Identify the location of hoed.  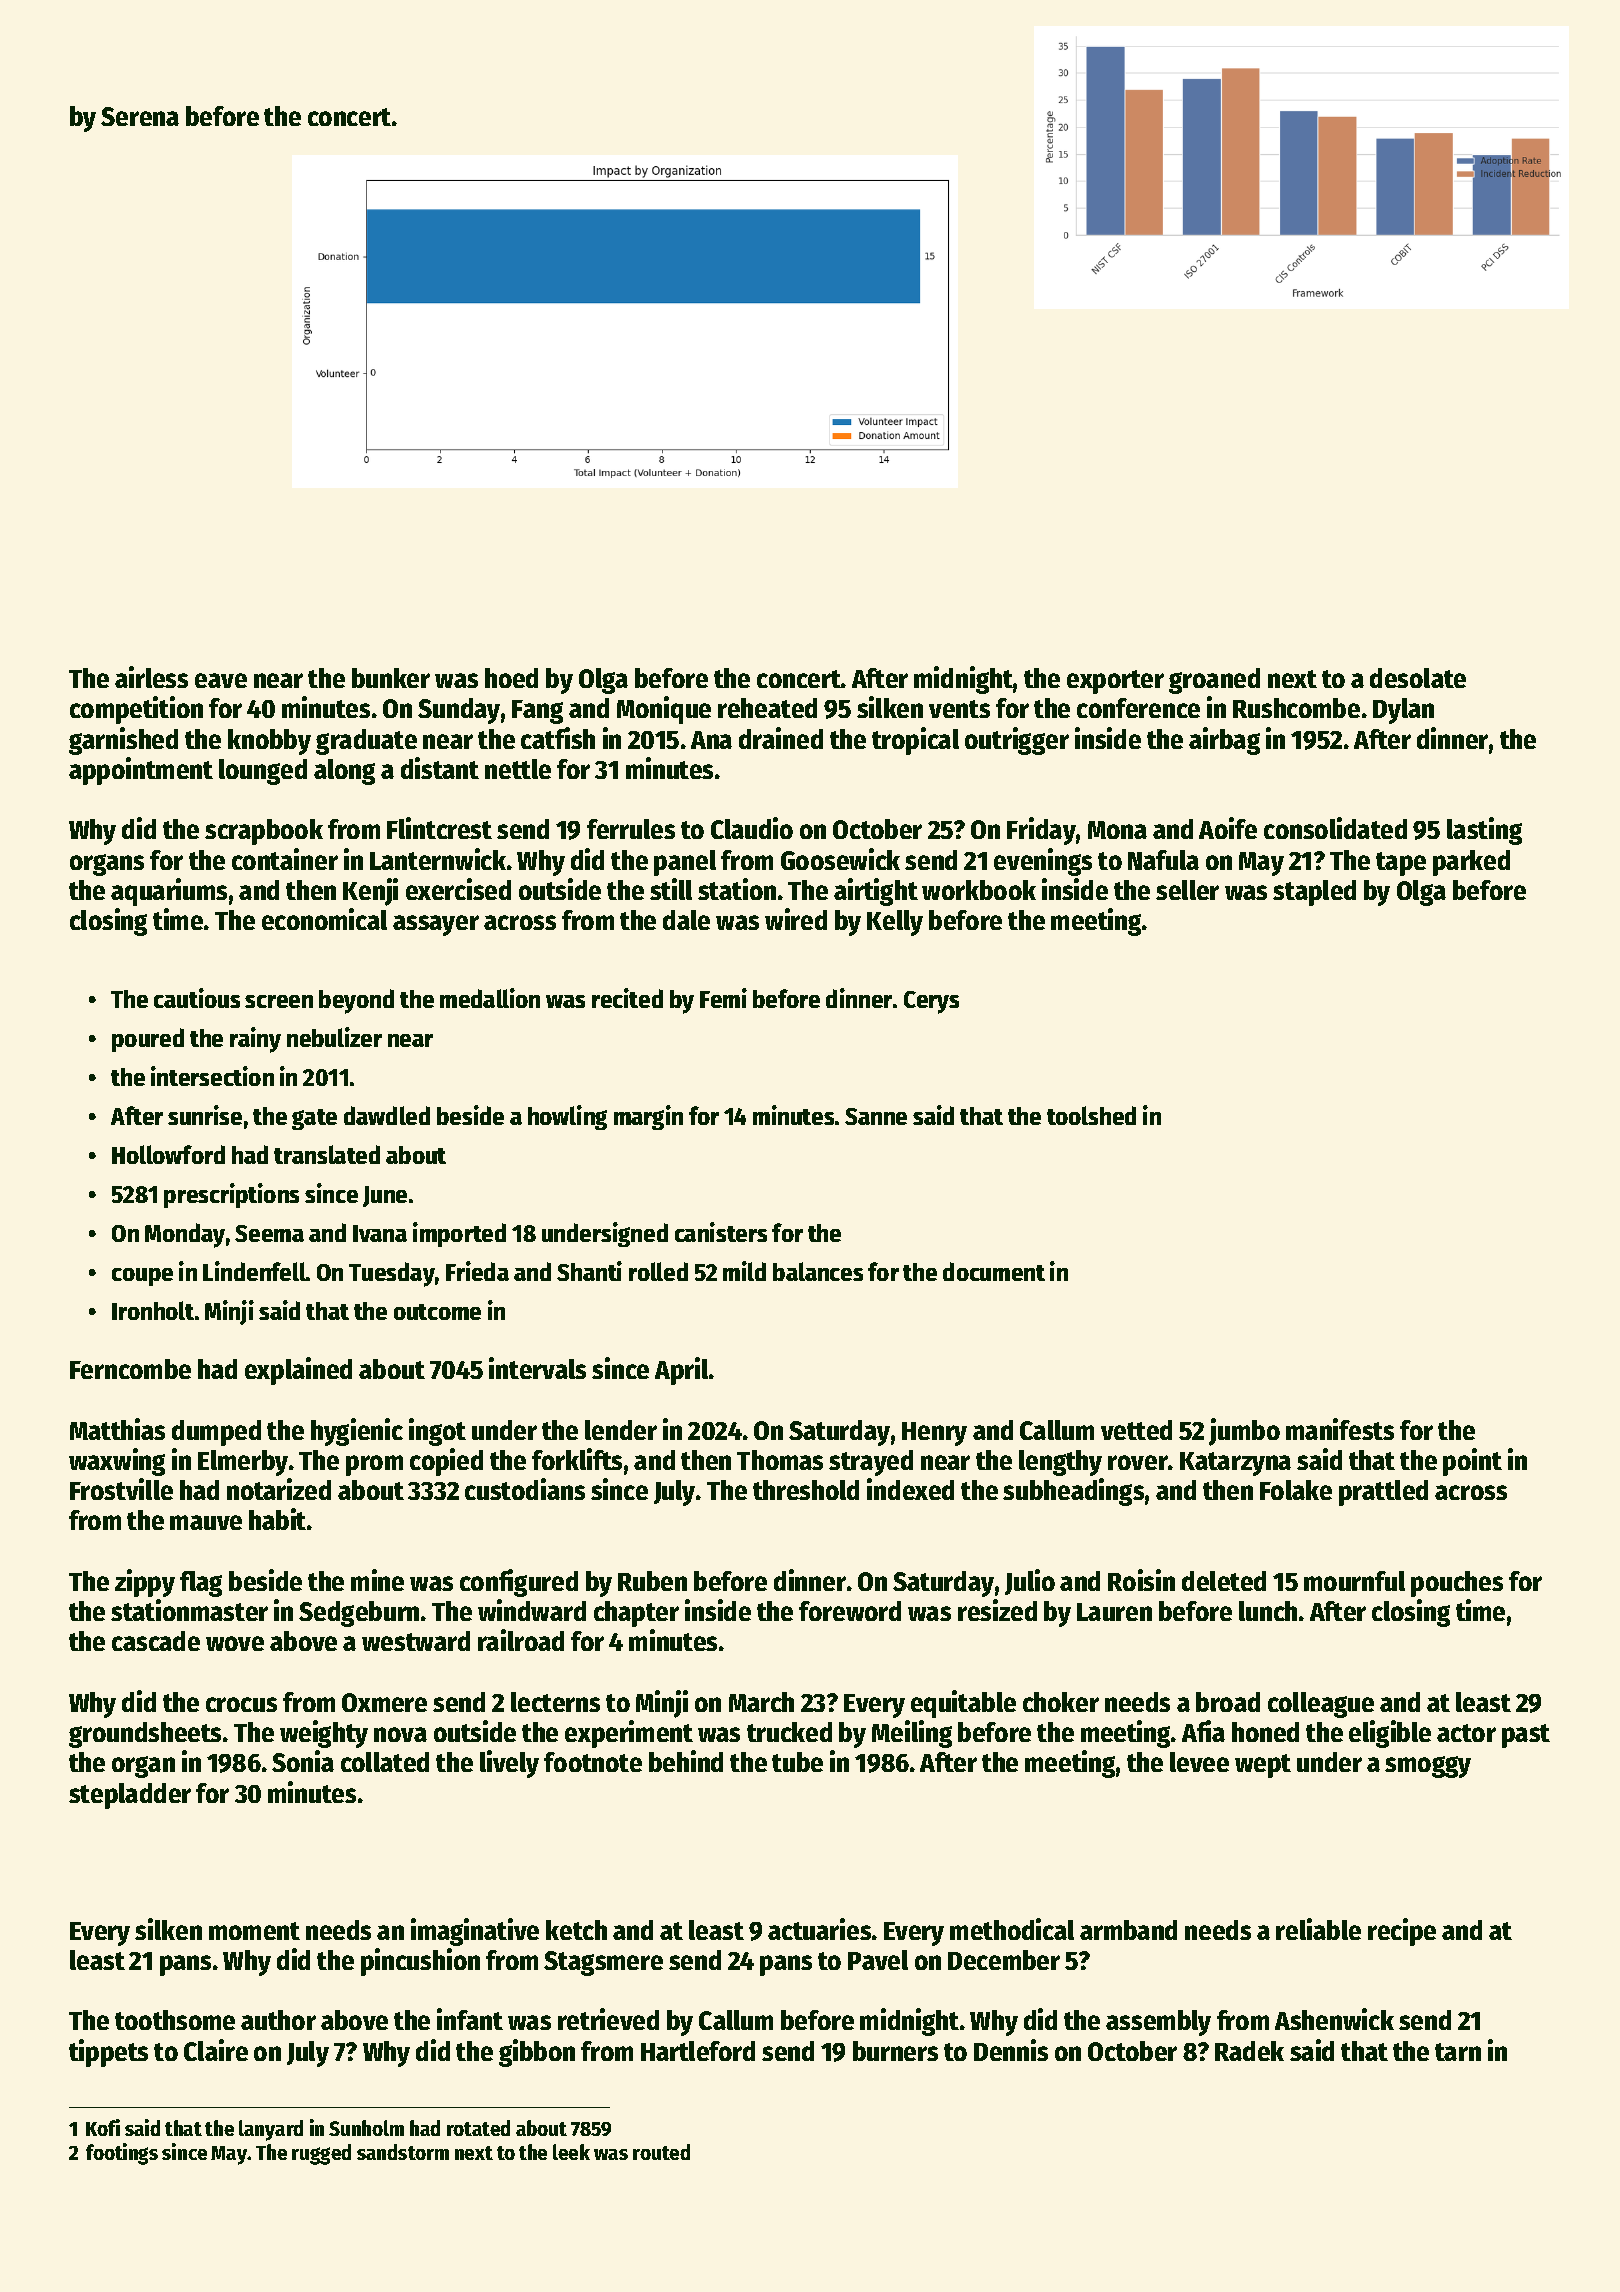
(511, 678).
